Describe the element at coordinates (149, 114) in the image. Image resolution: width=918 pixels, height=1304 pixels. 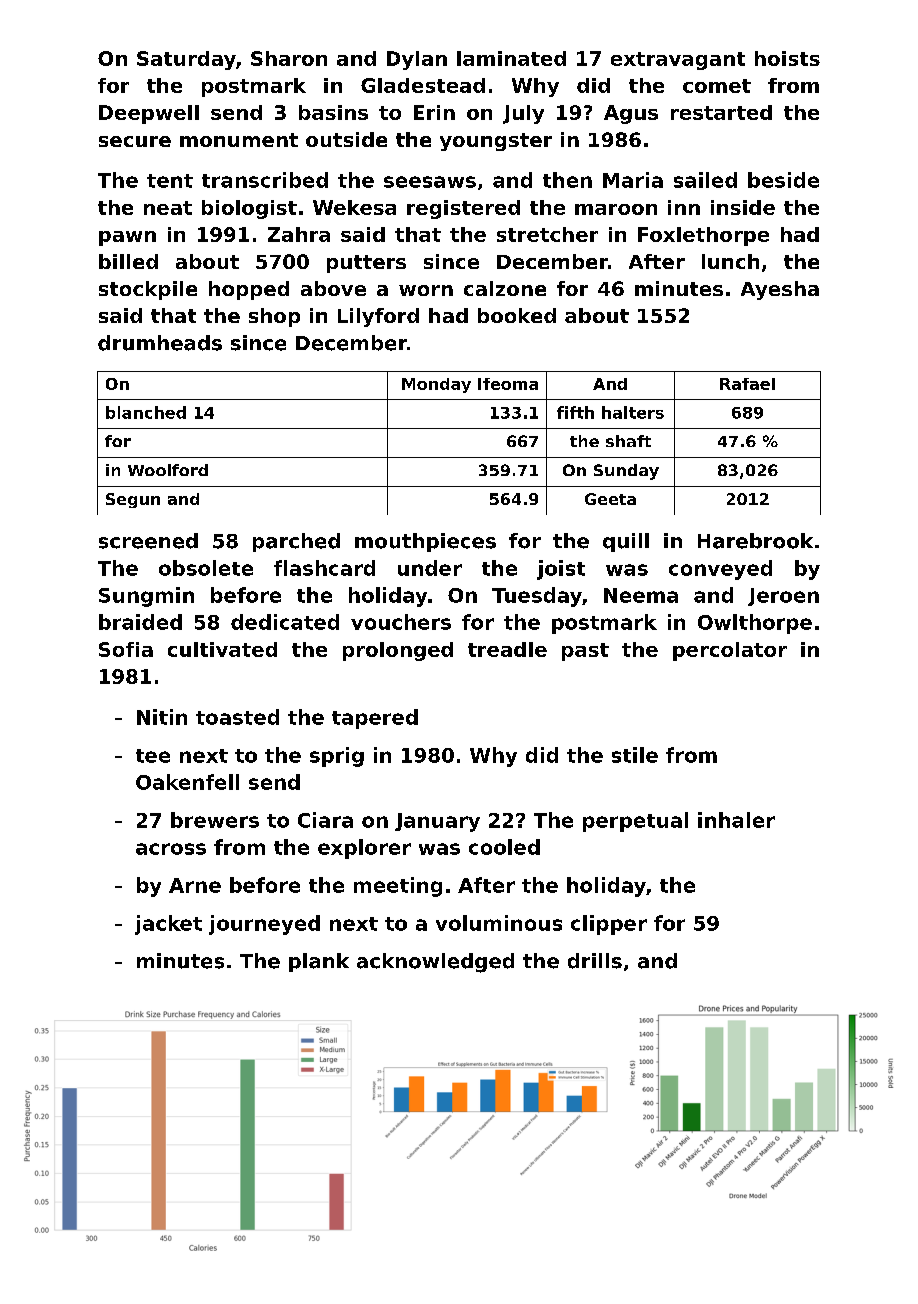
I see `Deepwell` at that location.
